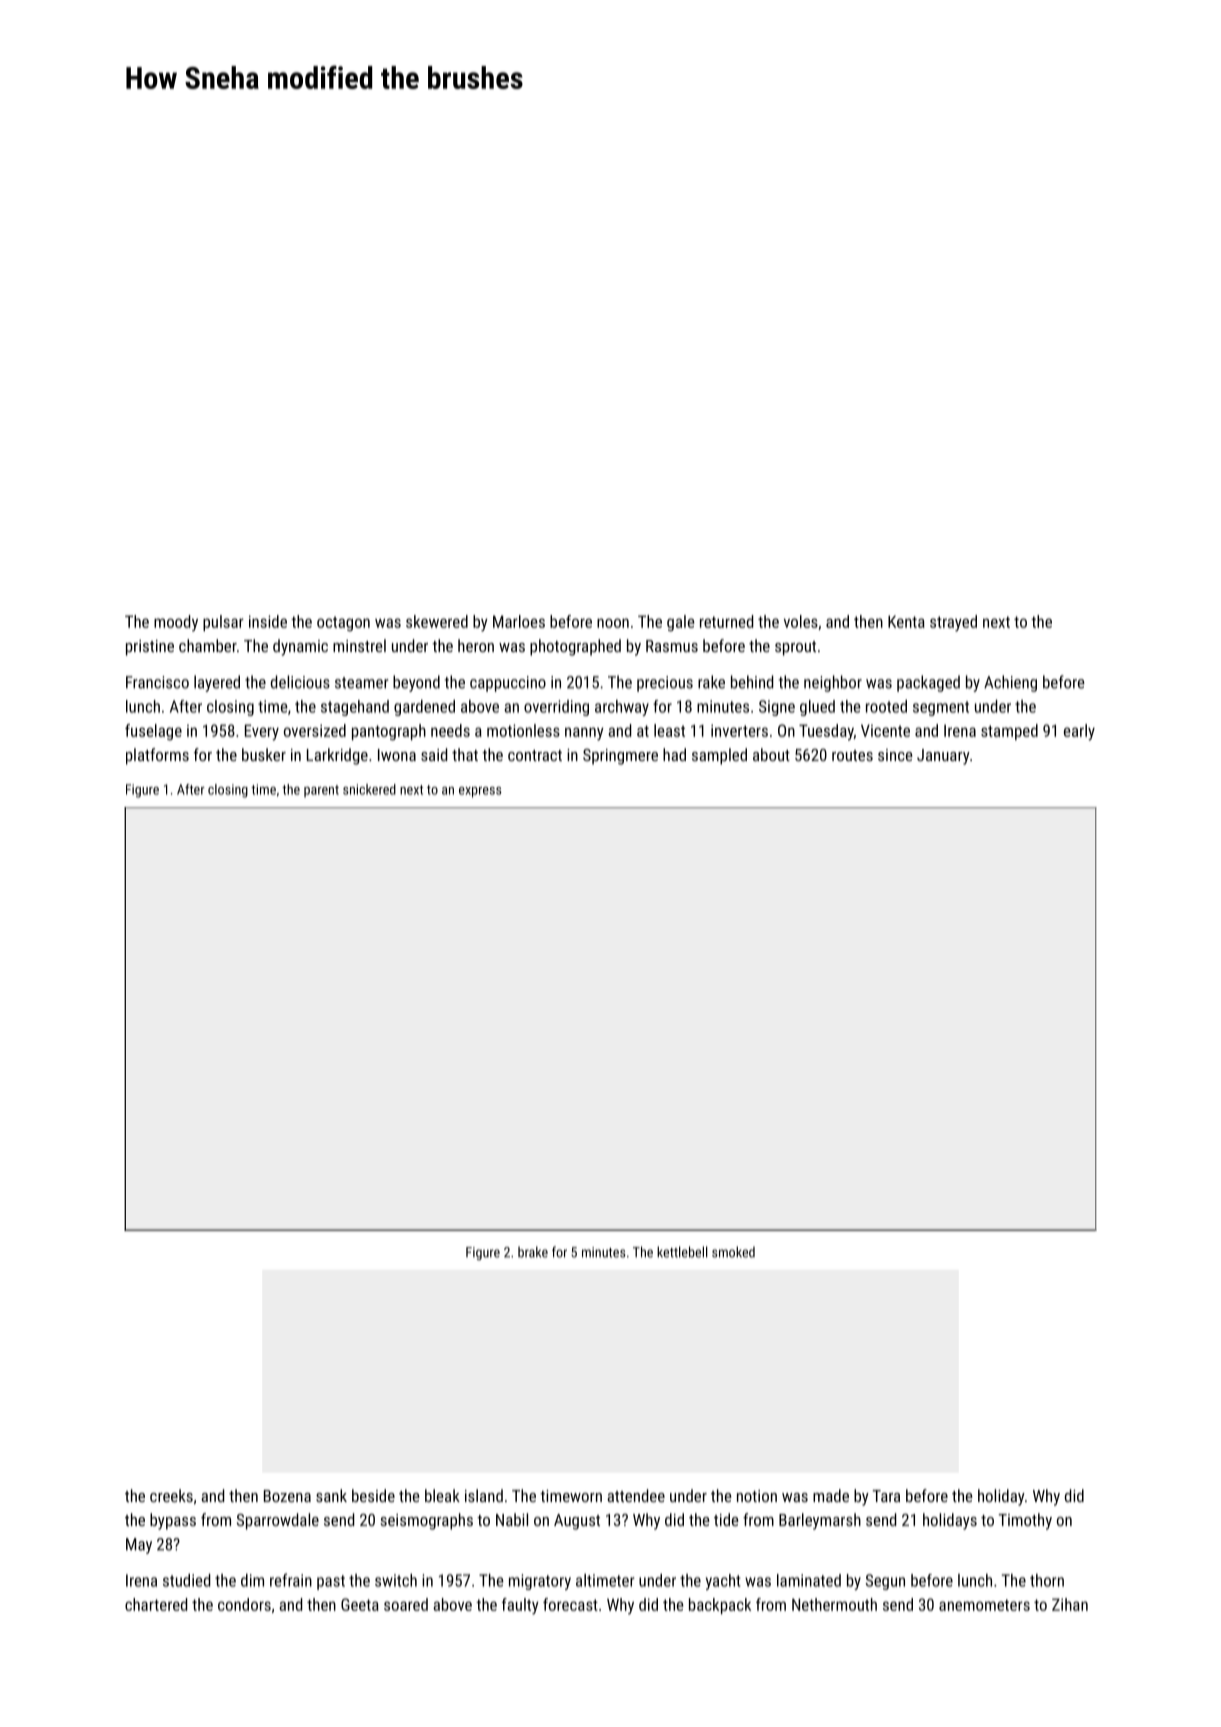 The image size is (1221, 1727). What do you see at coordinates (186, 1580) in the screenshot?
I see `studied` at bounding box center [186, 1580].
